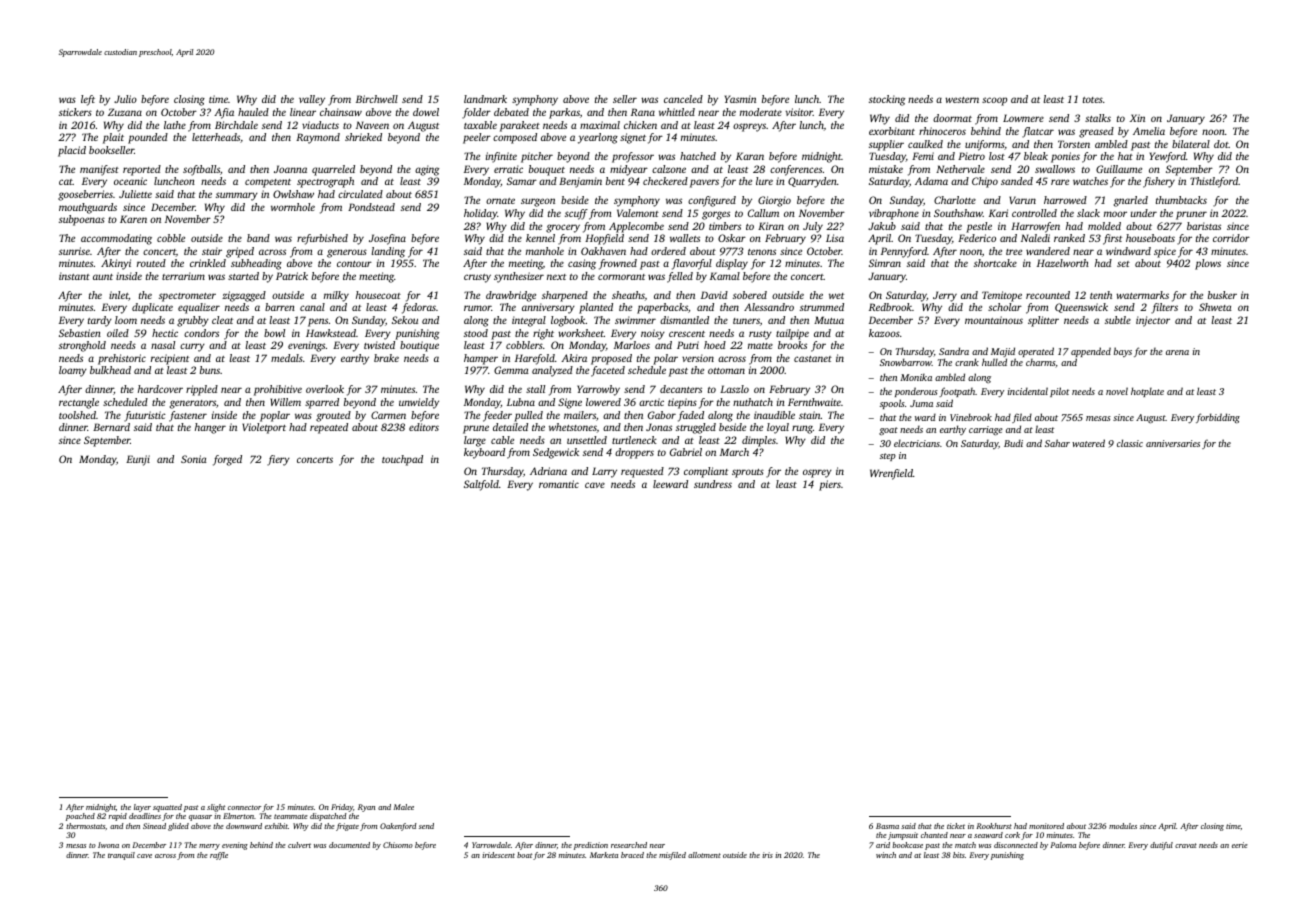 The height and width of the screenshot is (924, 1308). Describe the element at coordinates (1096, 132) in the screenshot. I see `greased` at that location.
